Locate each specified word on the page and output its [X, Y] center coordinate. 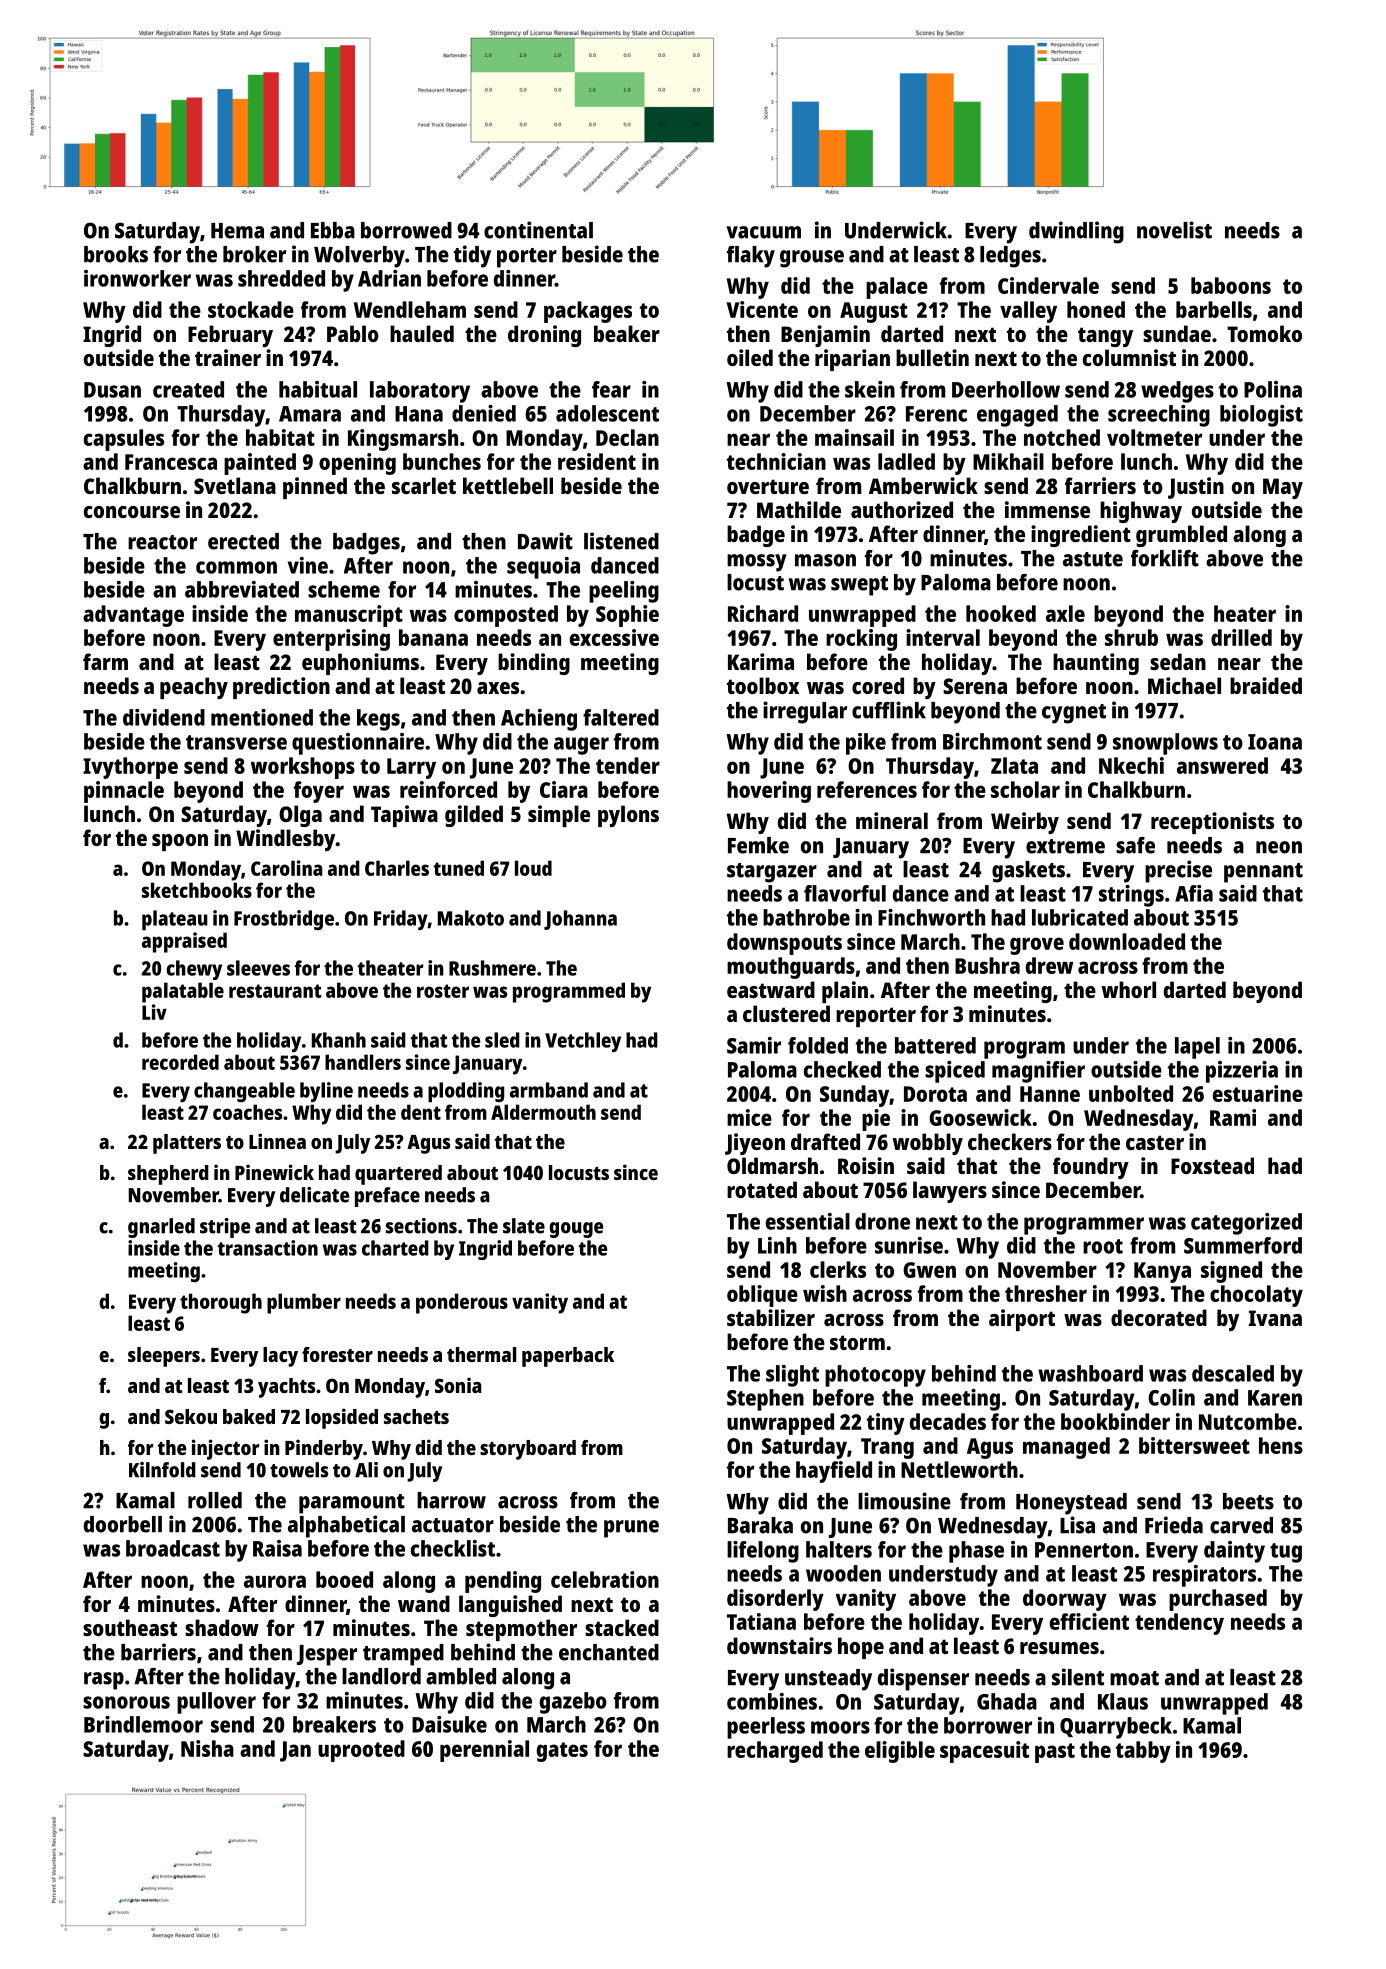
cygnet [1074, 714]
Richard [763, 613]
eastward [771, 989]
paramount [352, 1504]
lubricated [1080, 917]
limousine [904, 1501]
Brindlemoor [143, 1724]
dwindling [1076, 232]
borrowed [406, 230]
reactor [162, 542]
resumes [1059, 1648]
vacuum [763, 232]
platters [187, 1144]
